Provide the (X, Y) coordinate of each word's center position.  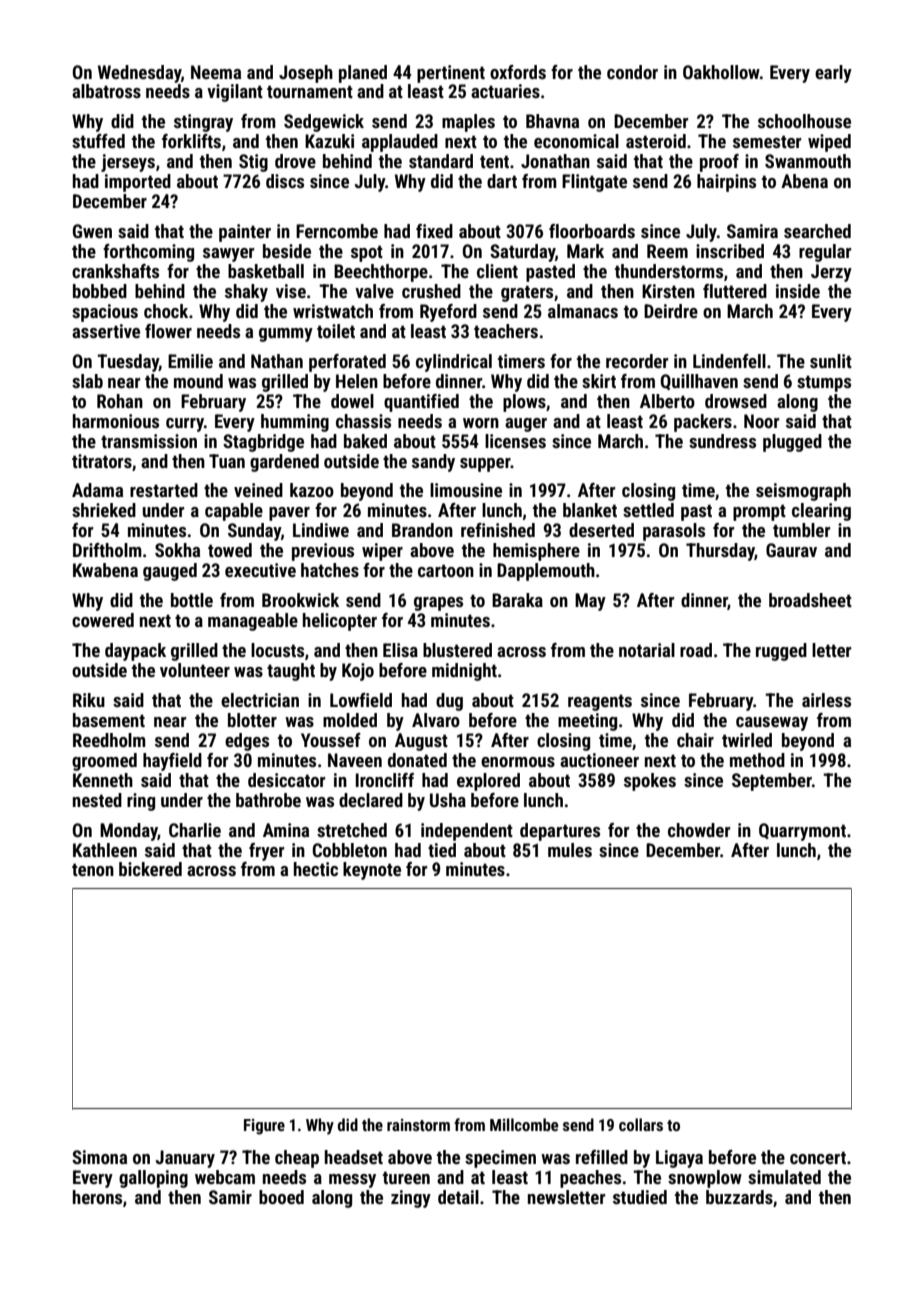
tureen (406, 1177)
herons (97, 1197)
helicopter (340, 622)
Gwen (92, 231)
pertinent (451, 74)
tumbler (801, 530)
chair (695, 740)
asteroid (656, 141)
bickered (150, 869)
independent (467, 832)
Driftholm (107, 550)
